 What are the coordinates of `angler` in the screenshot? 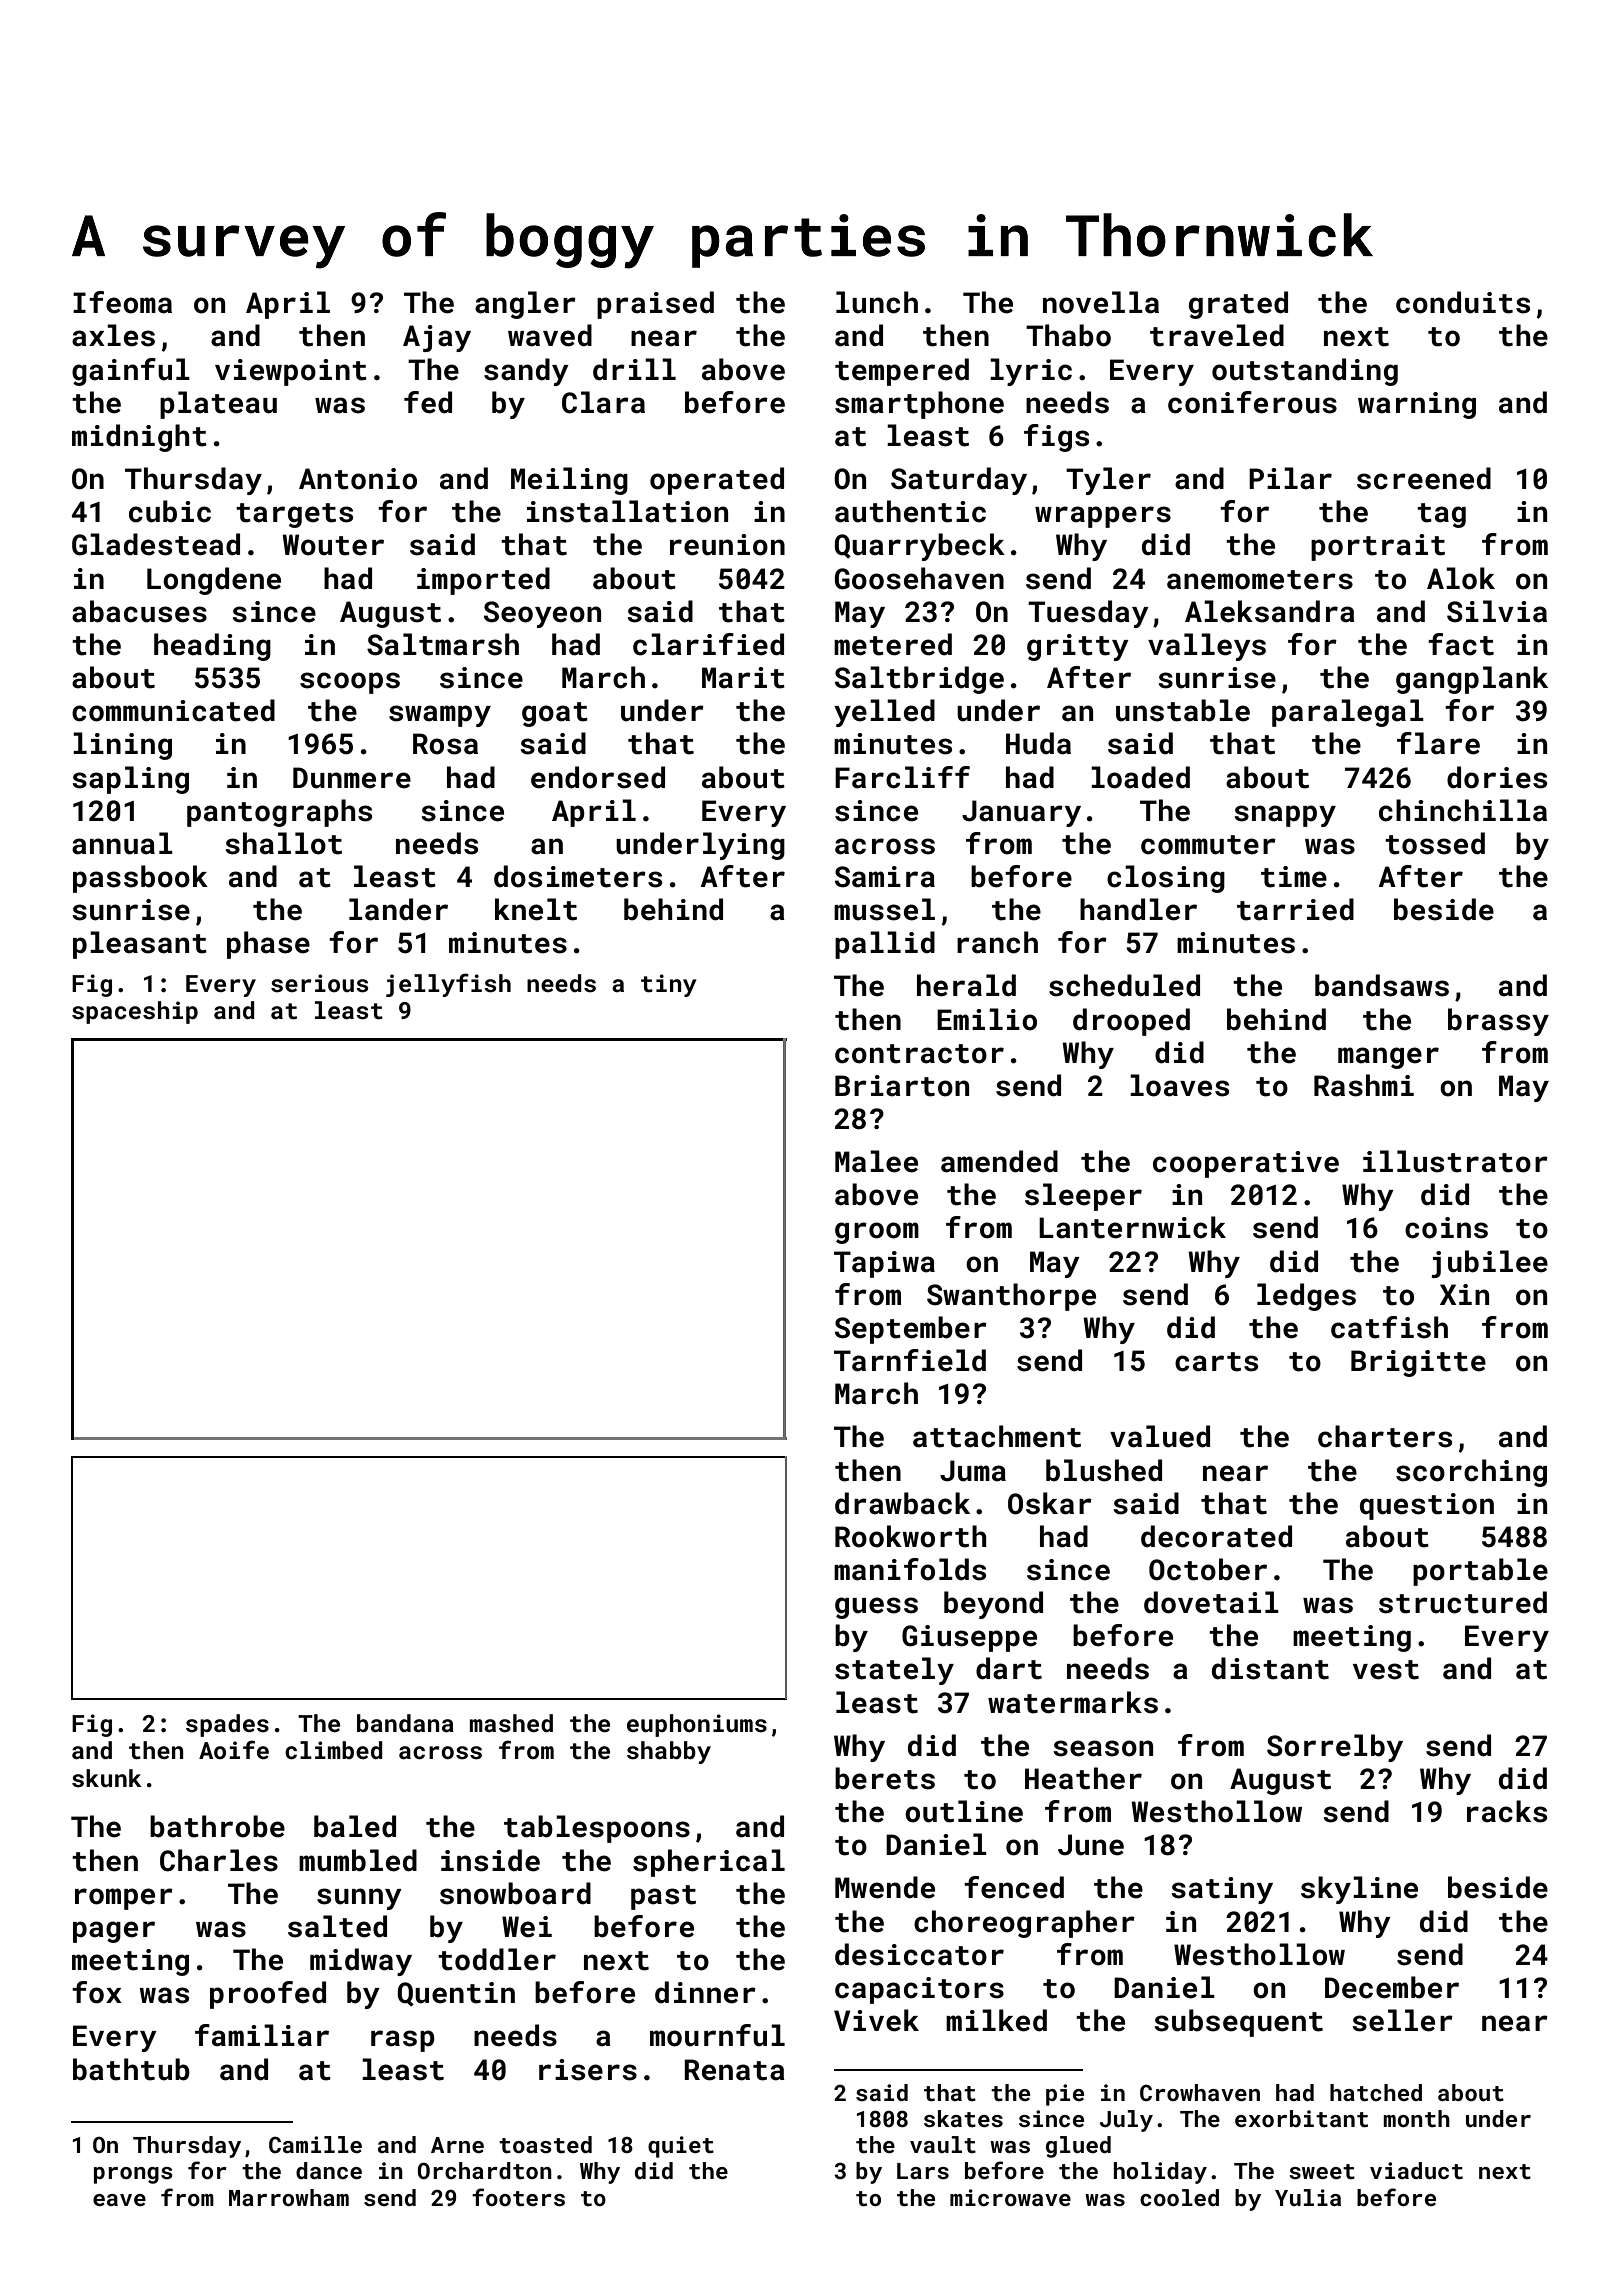 It's located at (525, 305).
